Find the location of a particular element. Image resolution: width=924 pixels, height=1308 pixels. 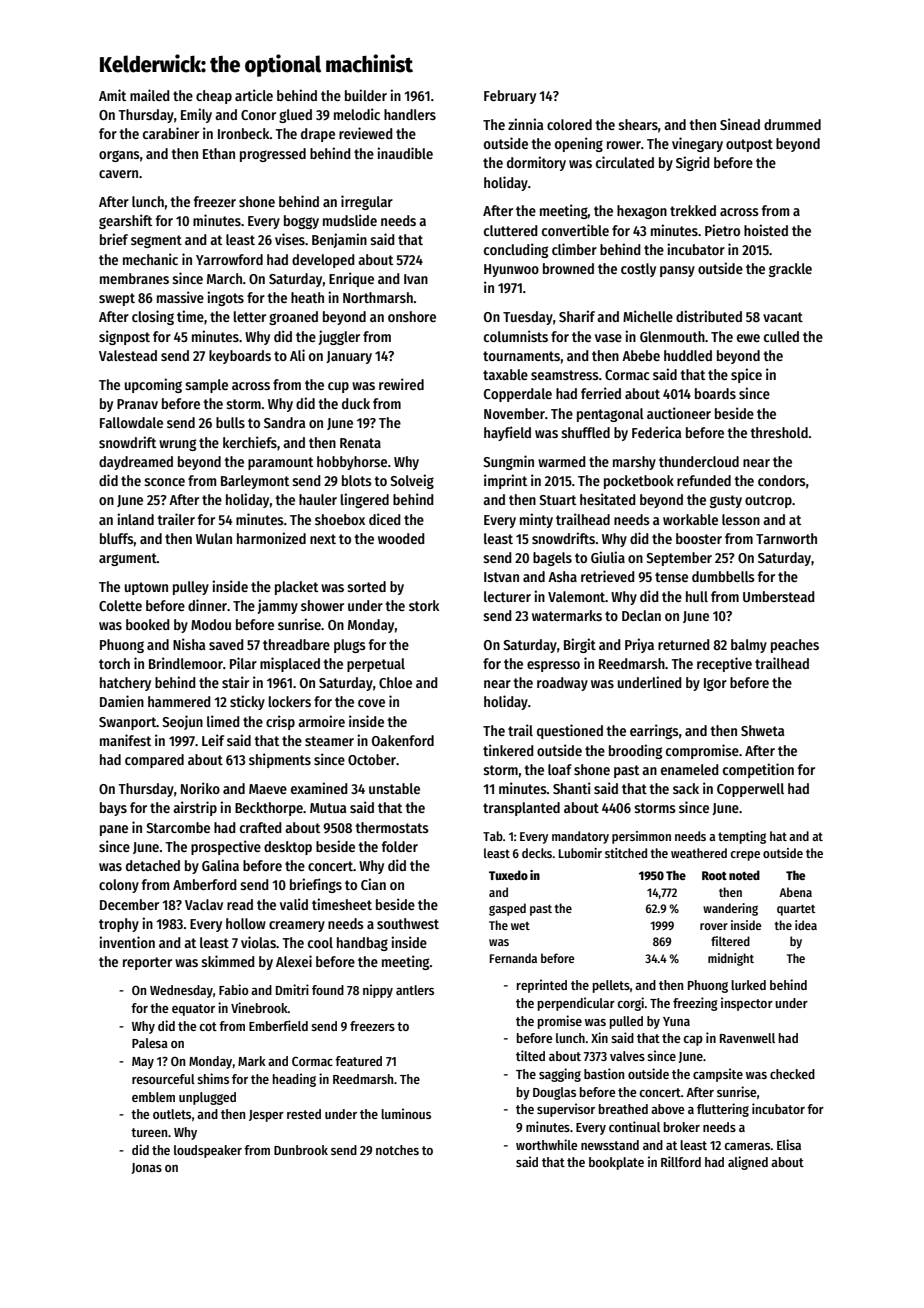

Amit is located at coordinates (112, 95).
